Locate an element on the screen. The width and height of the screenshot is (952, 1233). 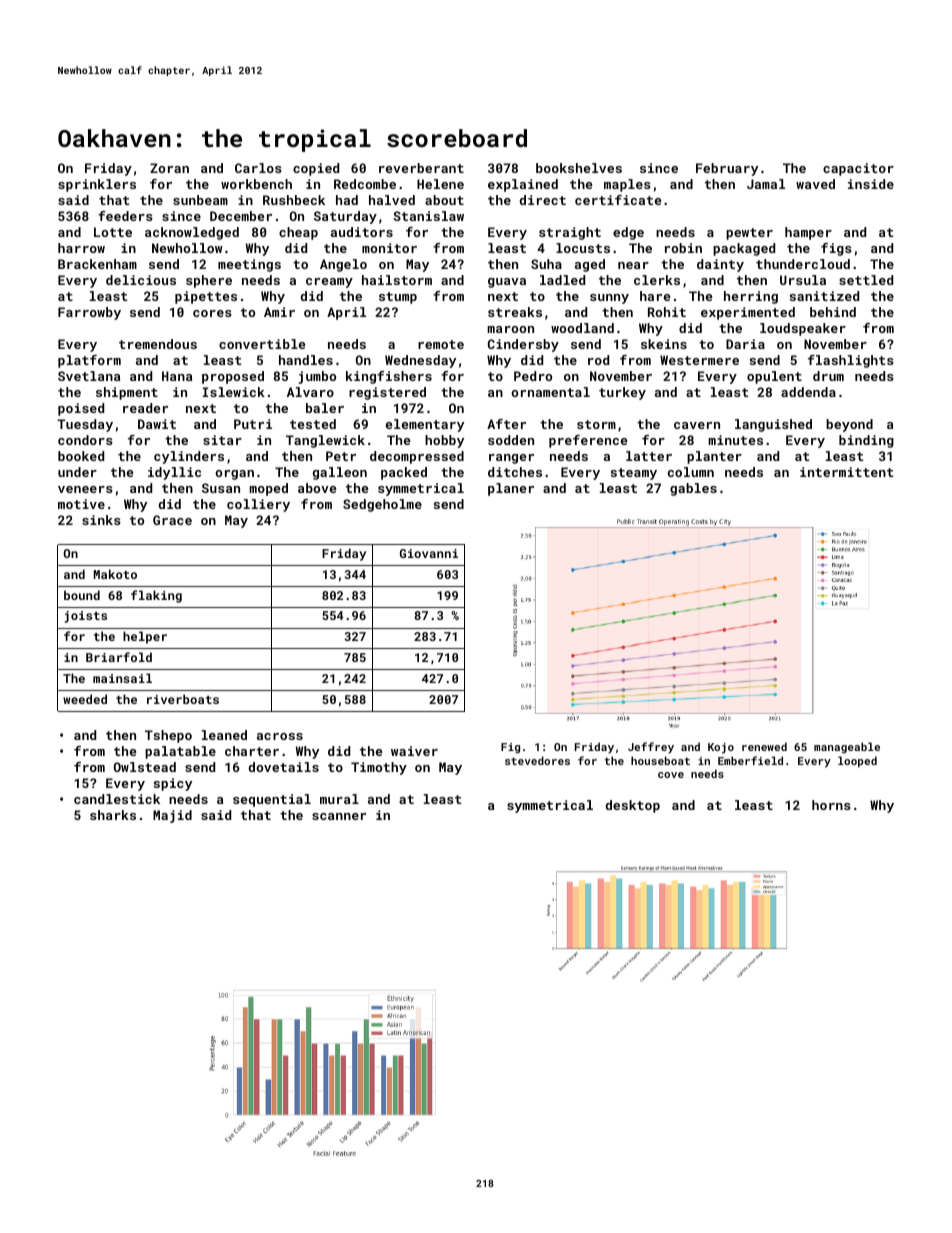
locusts is located at coordinates (583, 248).
